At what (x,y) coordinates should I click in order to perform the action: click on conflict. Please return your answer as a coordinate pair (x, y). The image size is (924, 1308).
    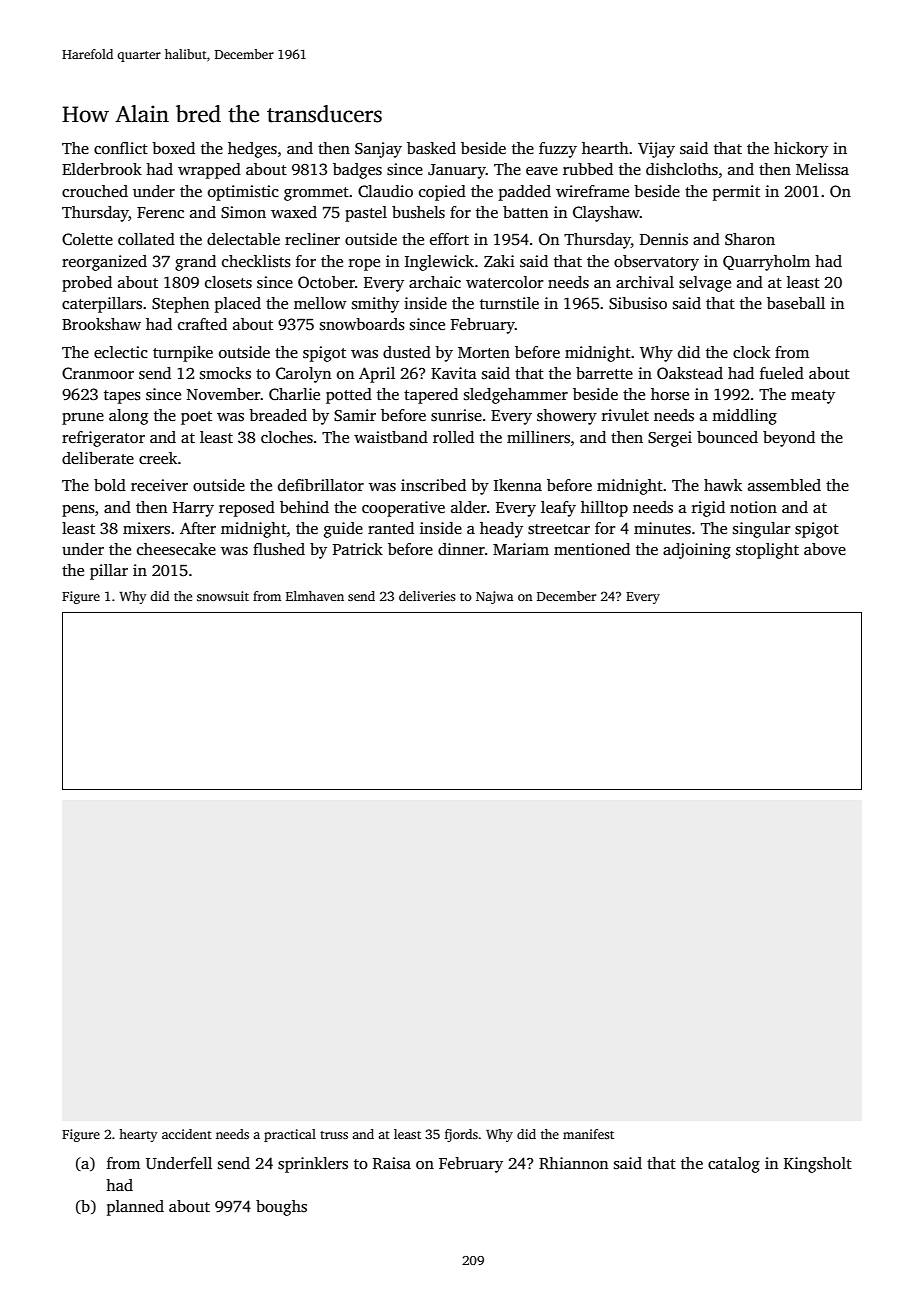
    Looking at the image, I should click on (121, 148).
